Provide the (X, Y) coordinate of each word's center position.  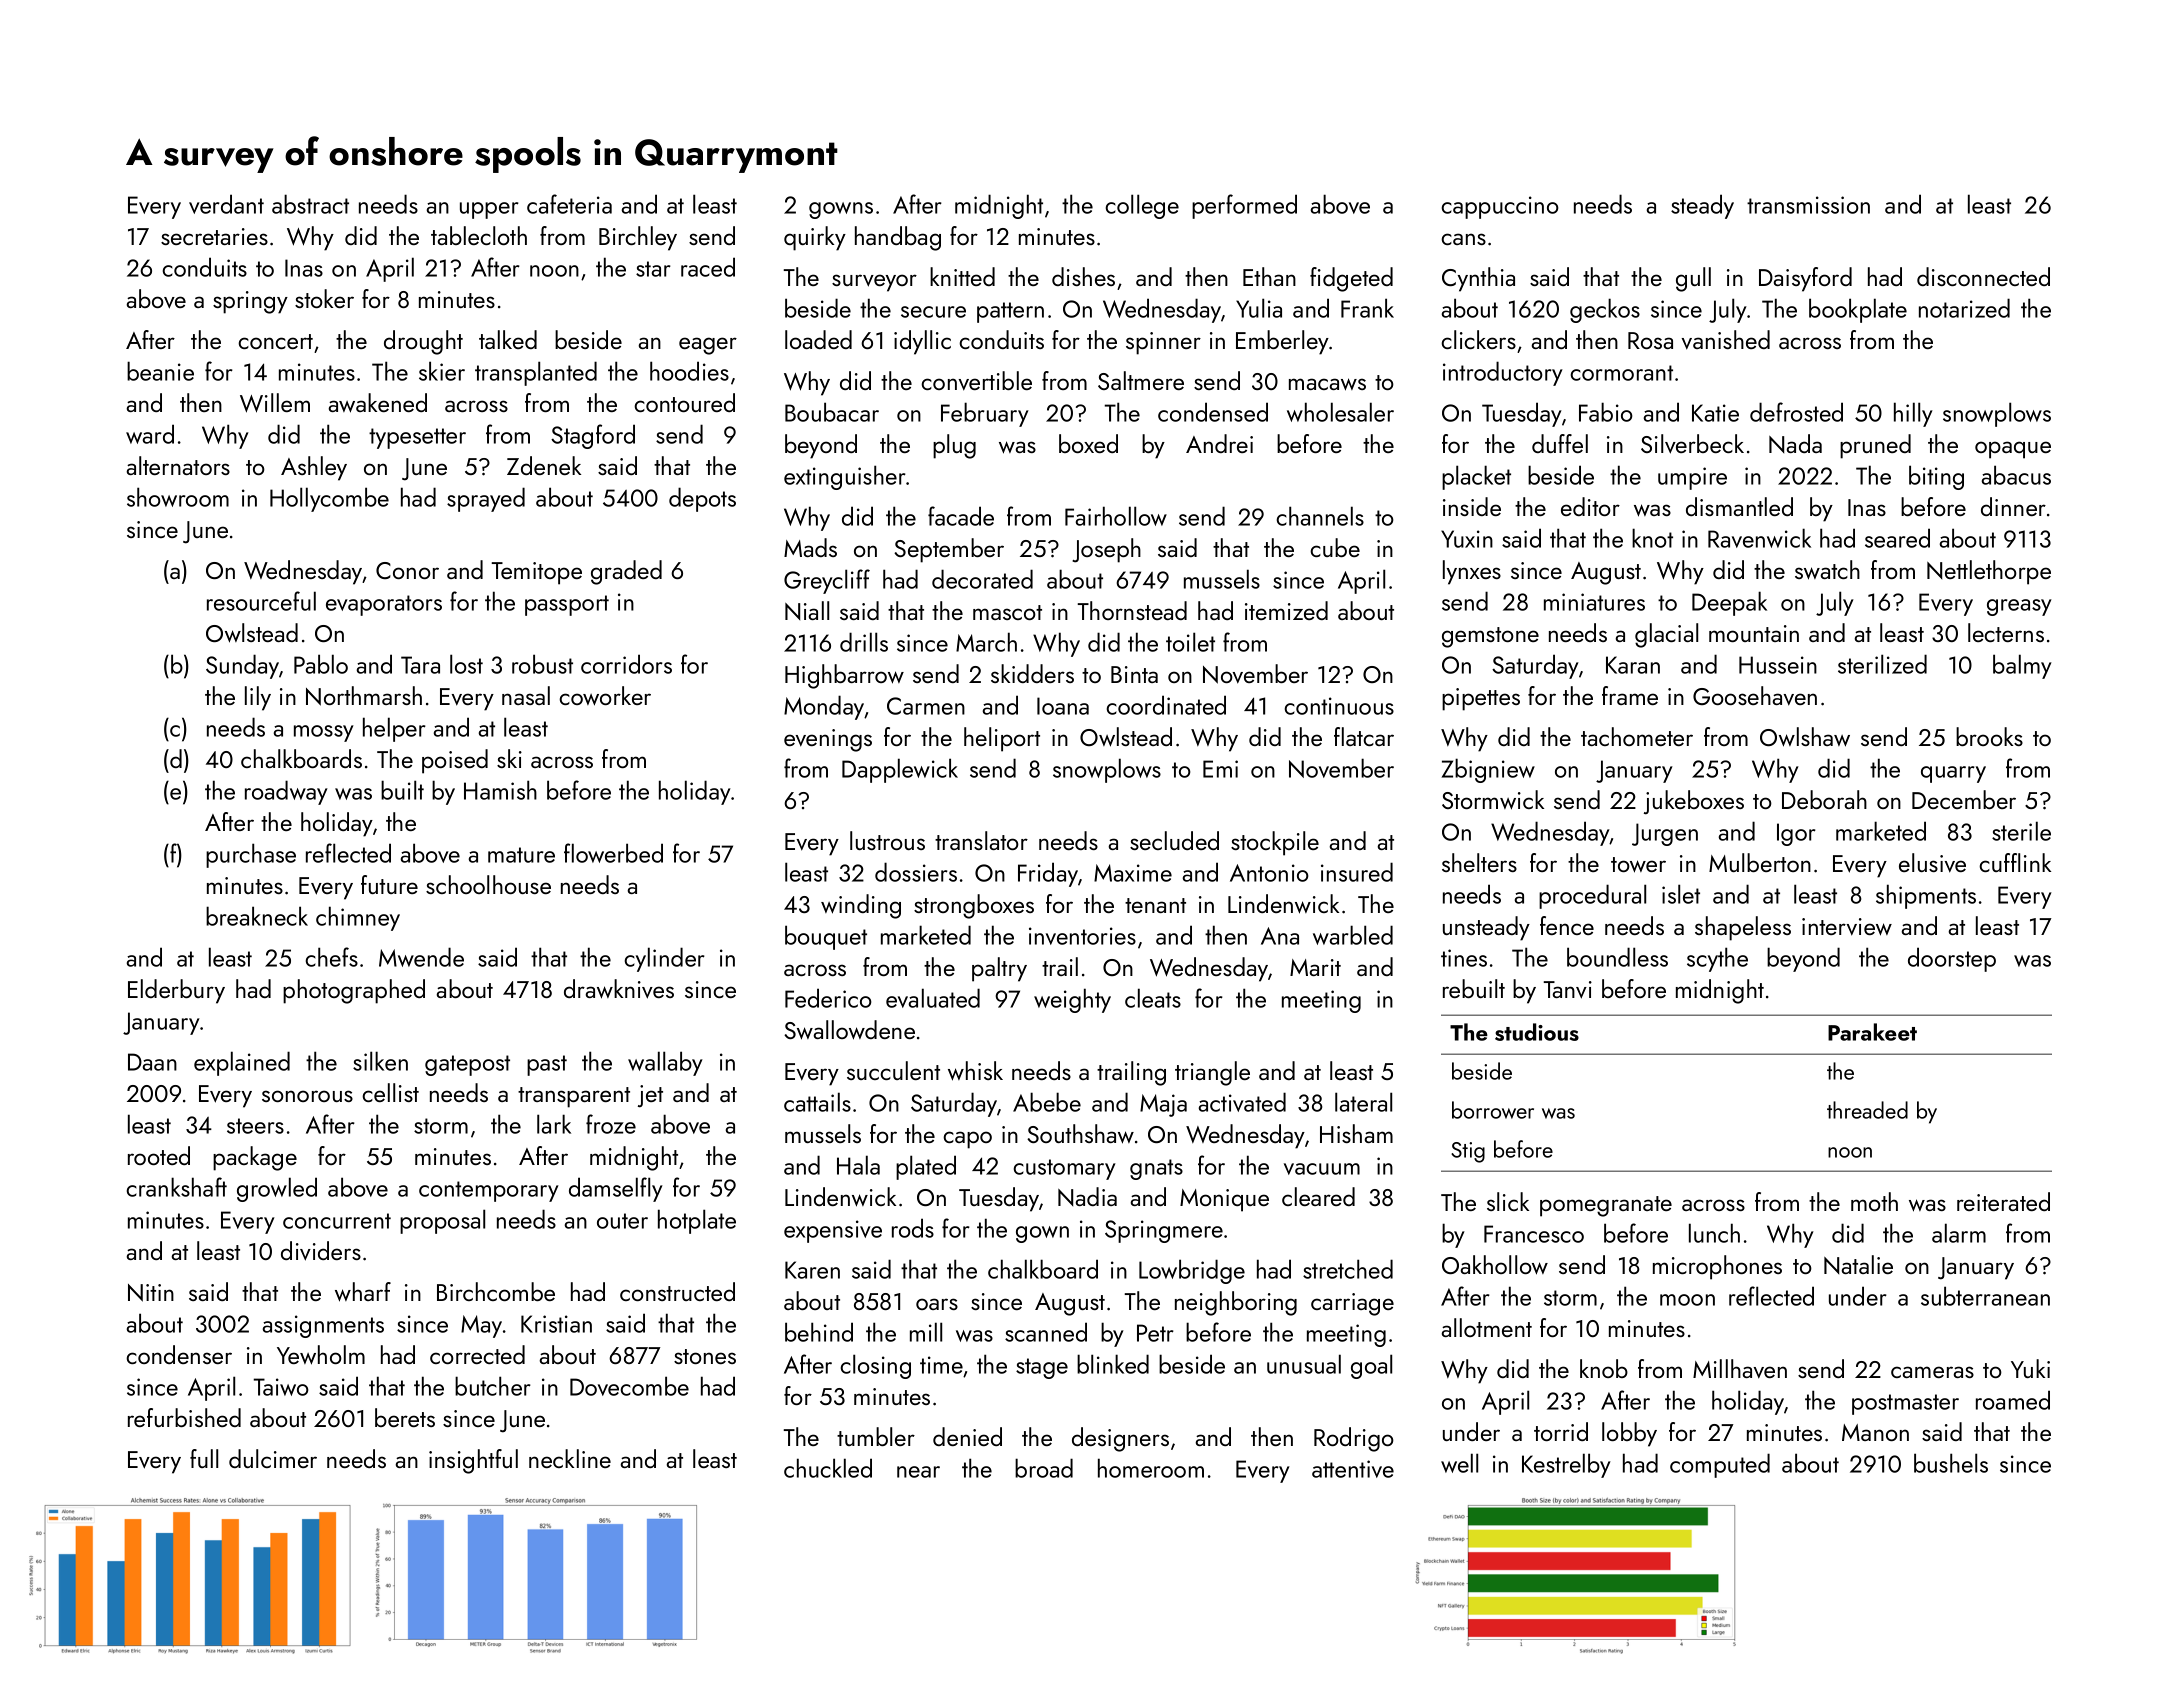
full (204, 1458)
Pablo (321, 664)
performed (1244, 206)
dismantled (1739, 506)
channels (1320, 516)
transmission (1808, 205)
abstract (310, 204)
